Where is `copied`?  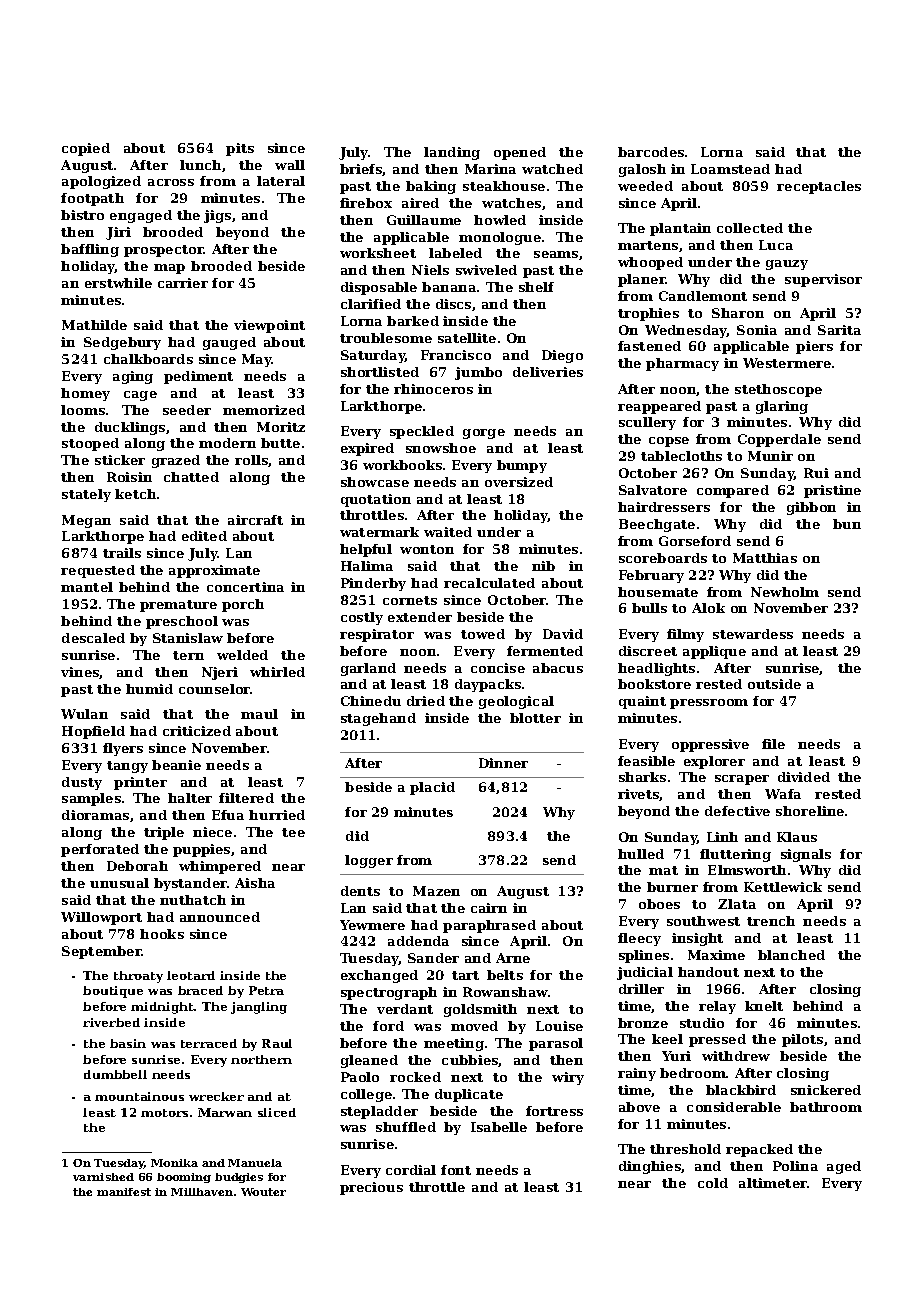 copied is located at coordinates (86, 149).
